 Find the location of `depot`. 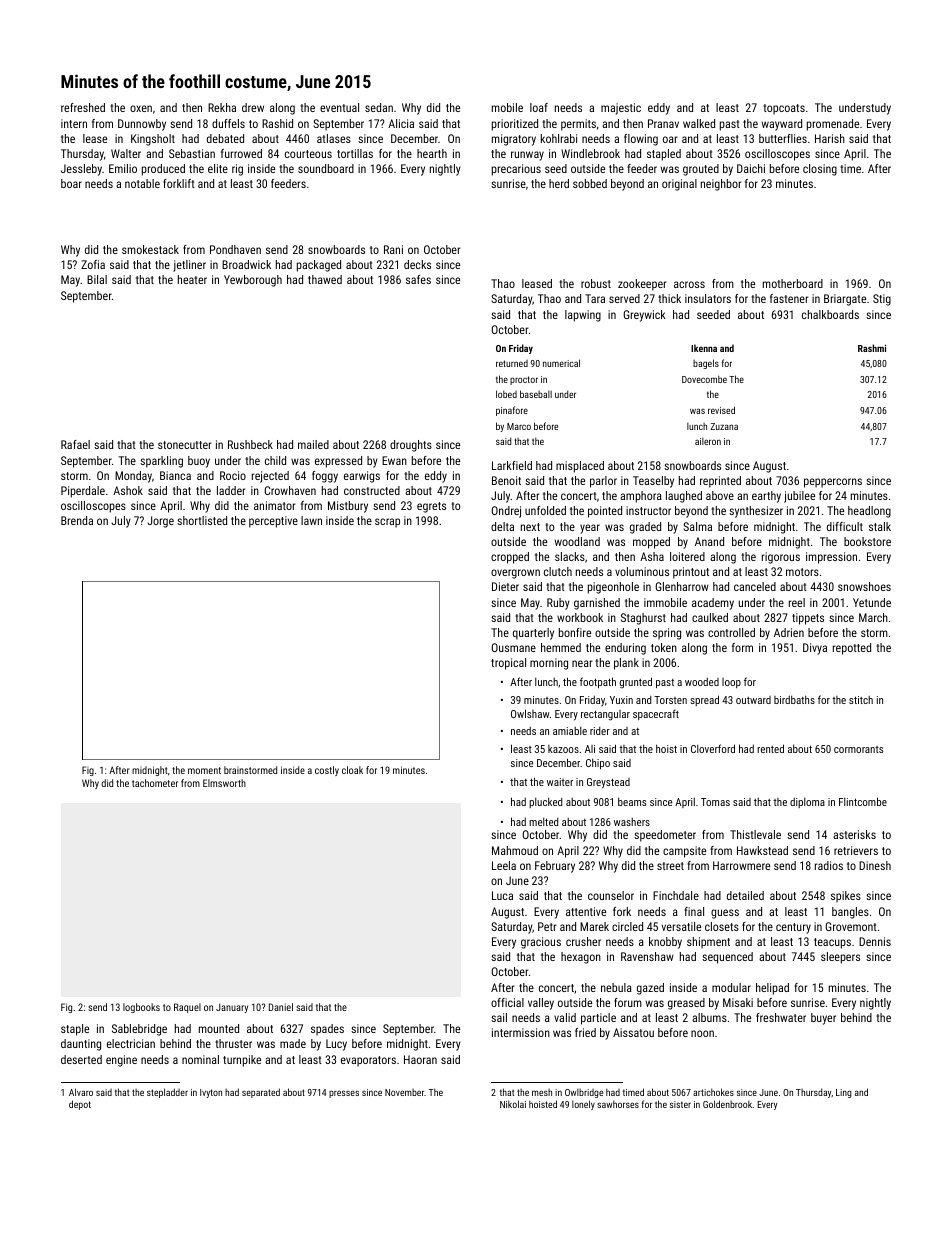

depot is located at coordinates (80, 1105).
